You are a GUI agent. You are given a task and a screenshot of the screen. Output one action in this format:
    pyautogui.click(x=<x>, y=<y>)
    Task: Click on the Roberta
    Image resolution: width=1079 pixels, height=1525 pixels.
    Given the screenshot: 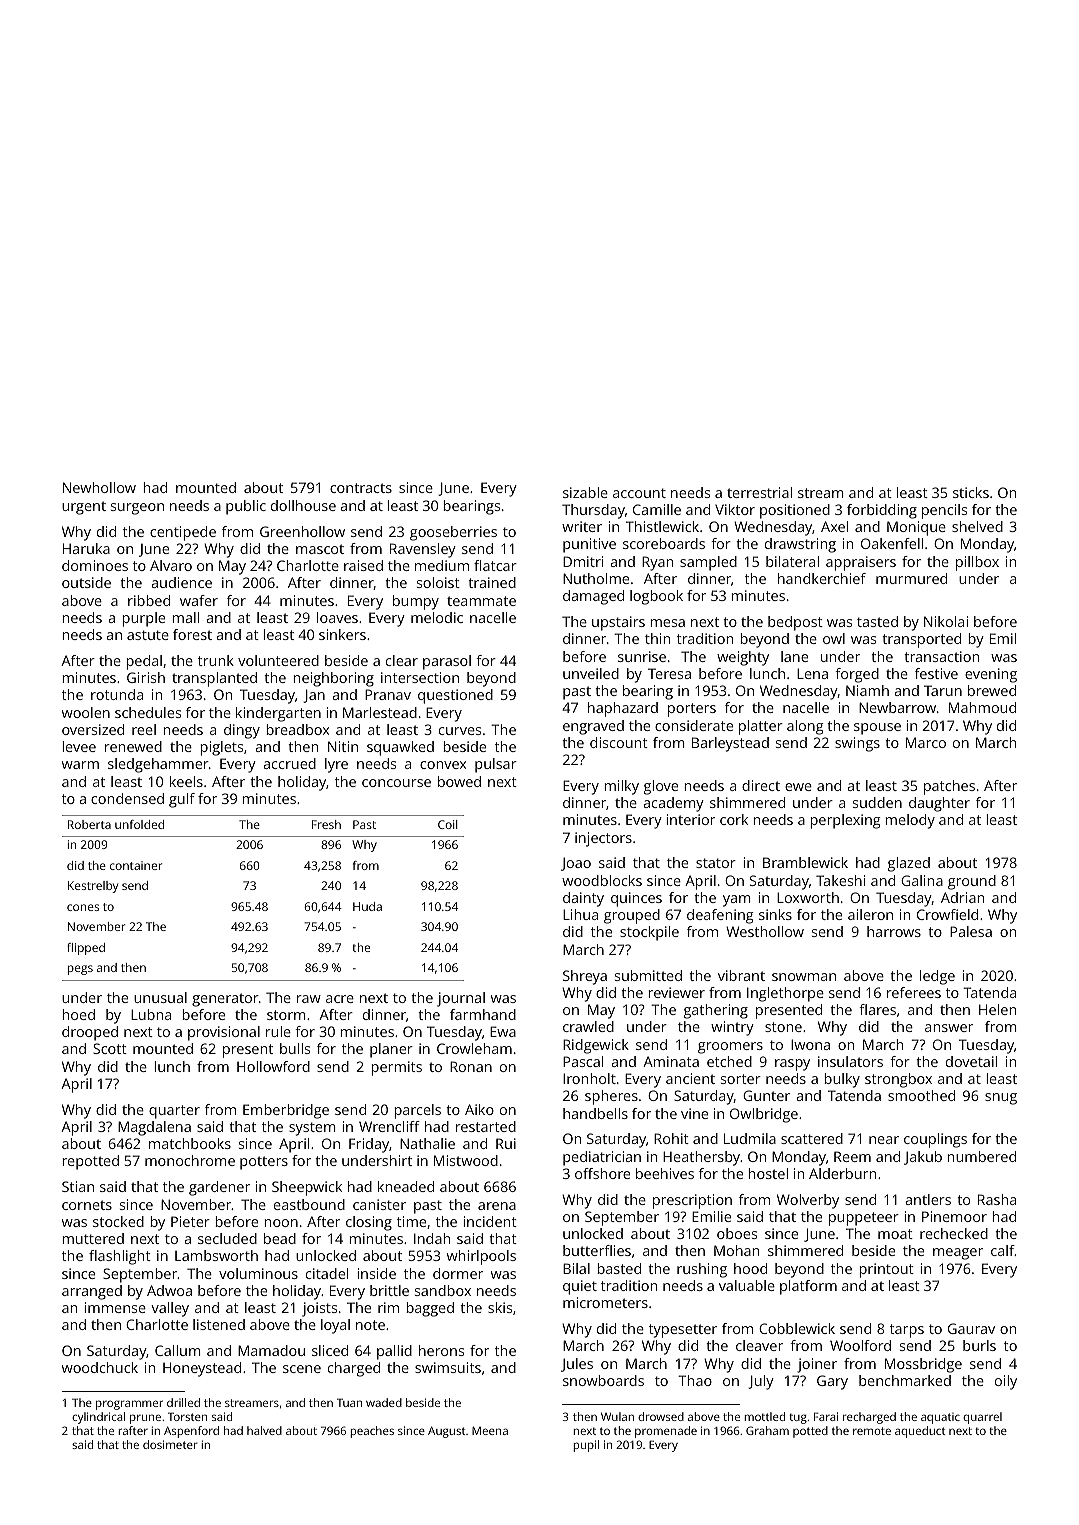 What is the action you would take?
    pyautogui.click(x=89, y=824)
